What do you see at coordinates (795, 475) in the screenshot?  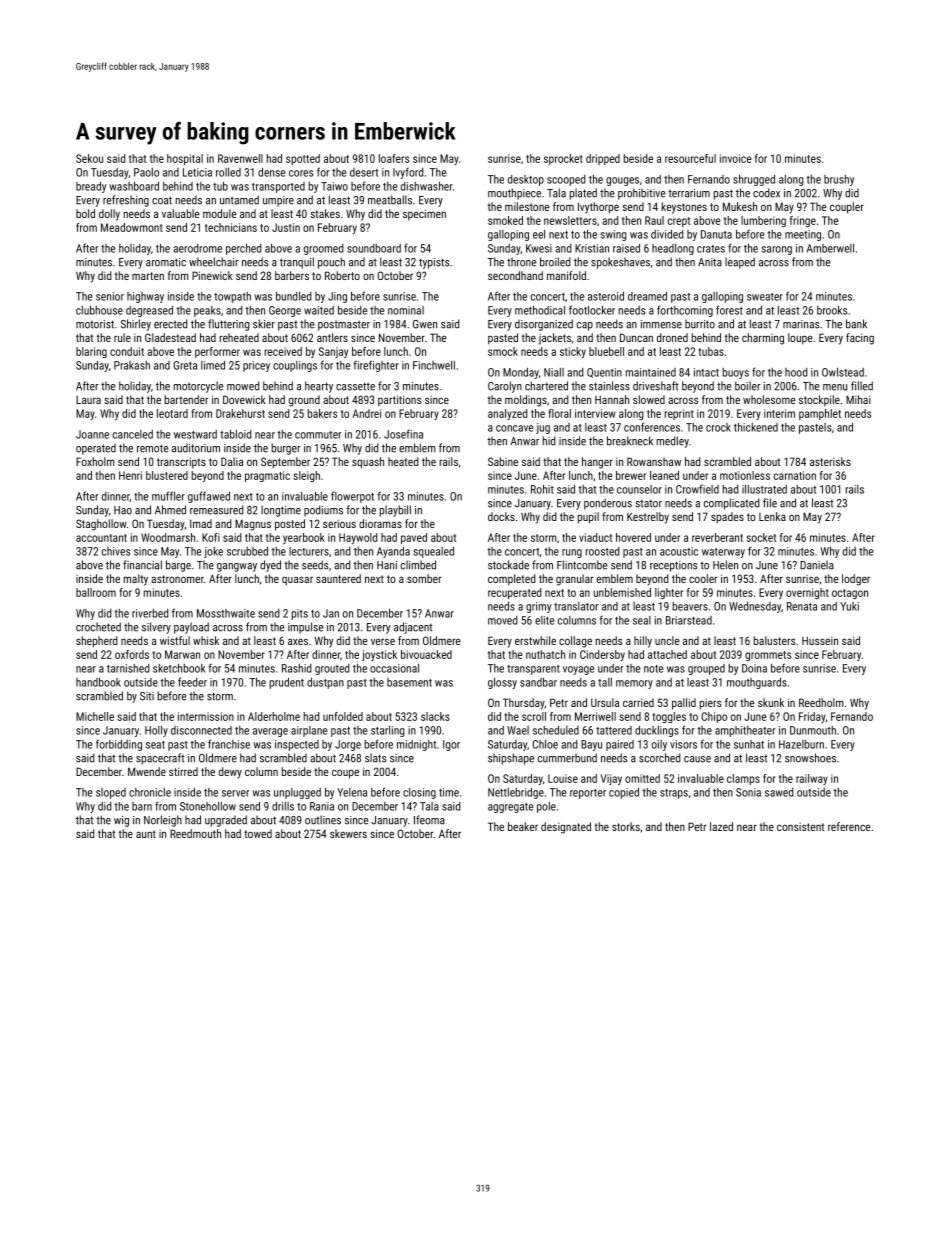 I see `carnation` at bounding box center [795, 475].
